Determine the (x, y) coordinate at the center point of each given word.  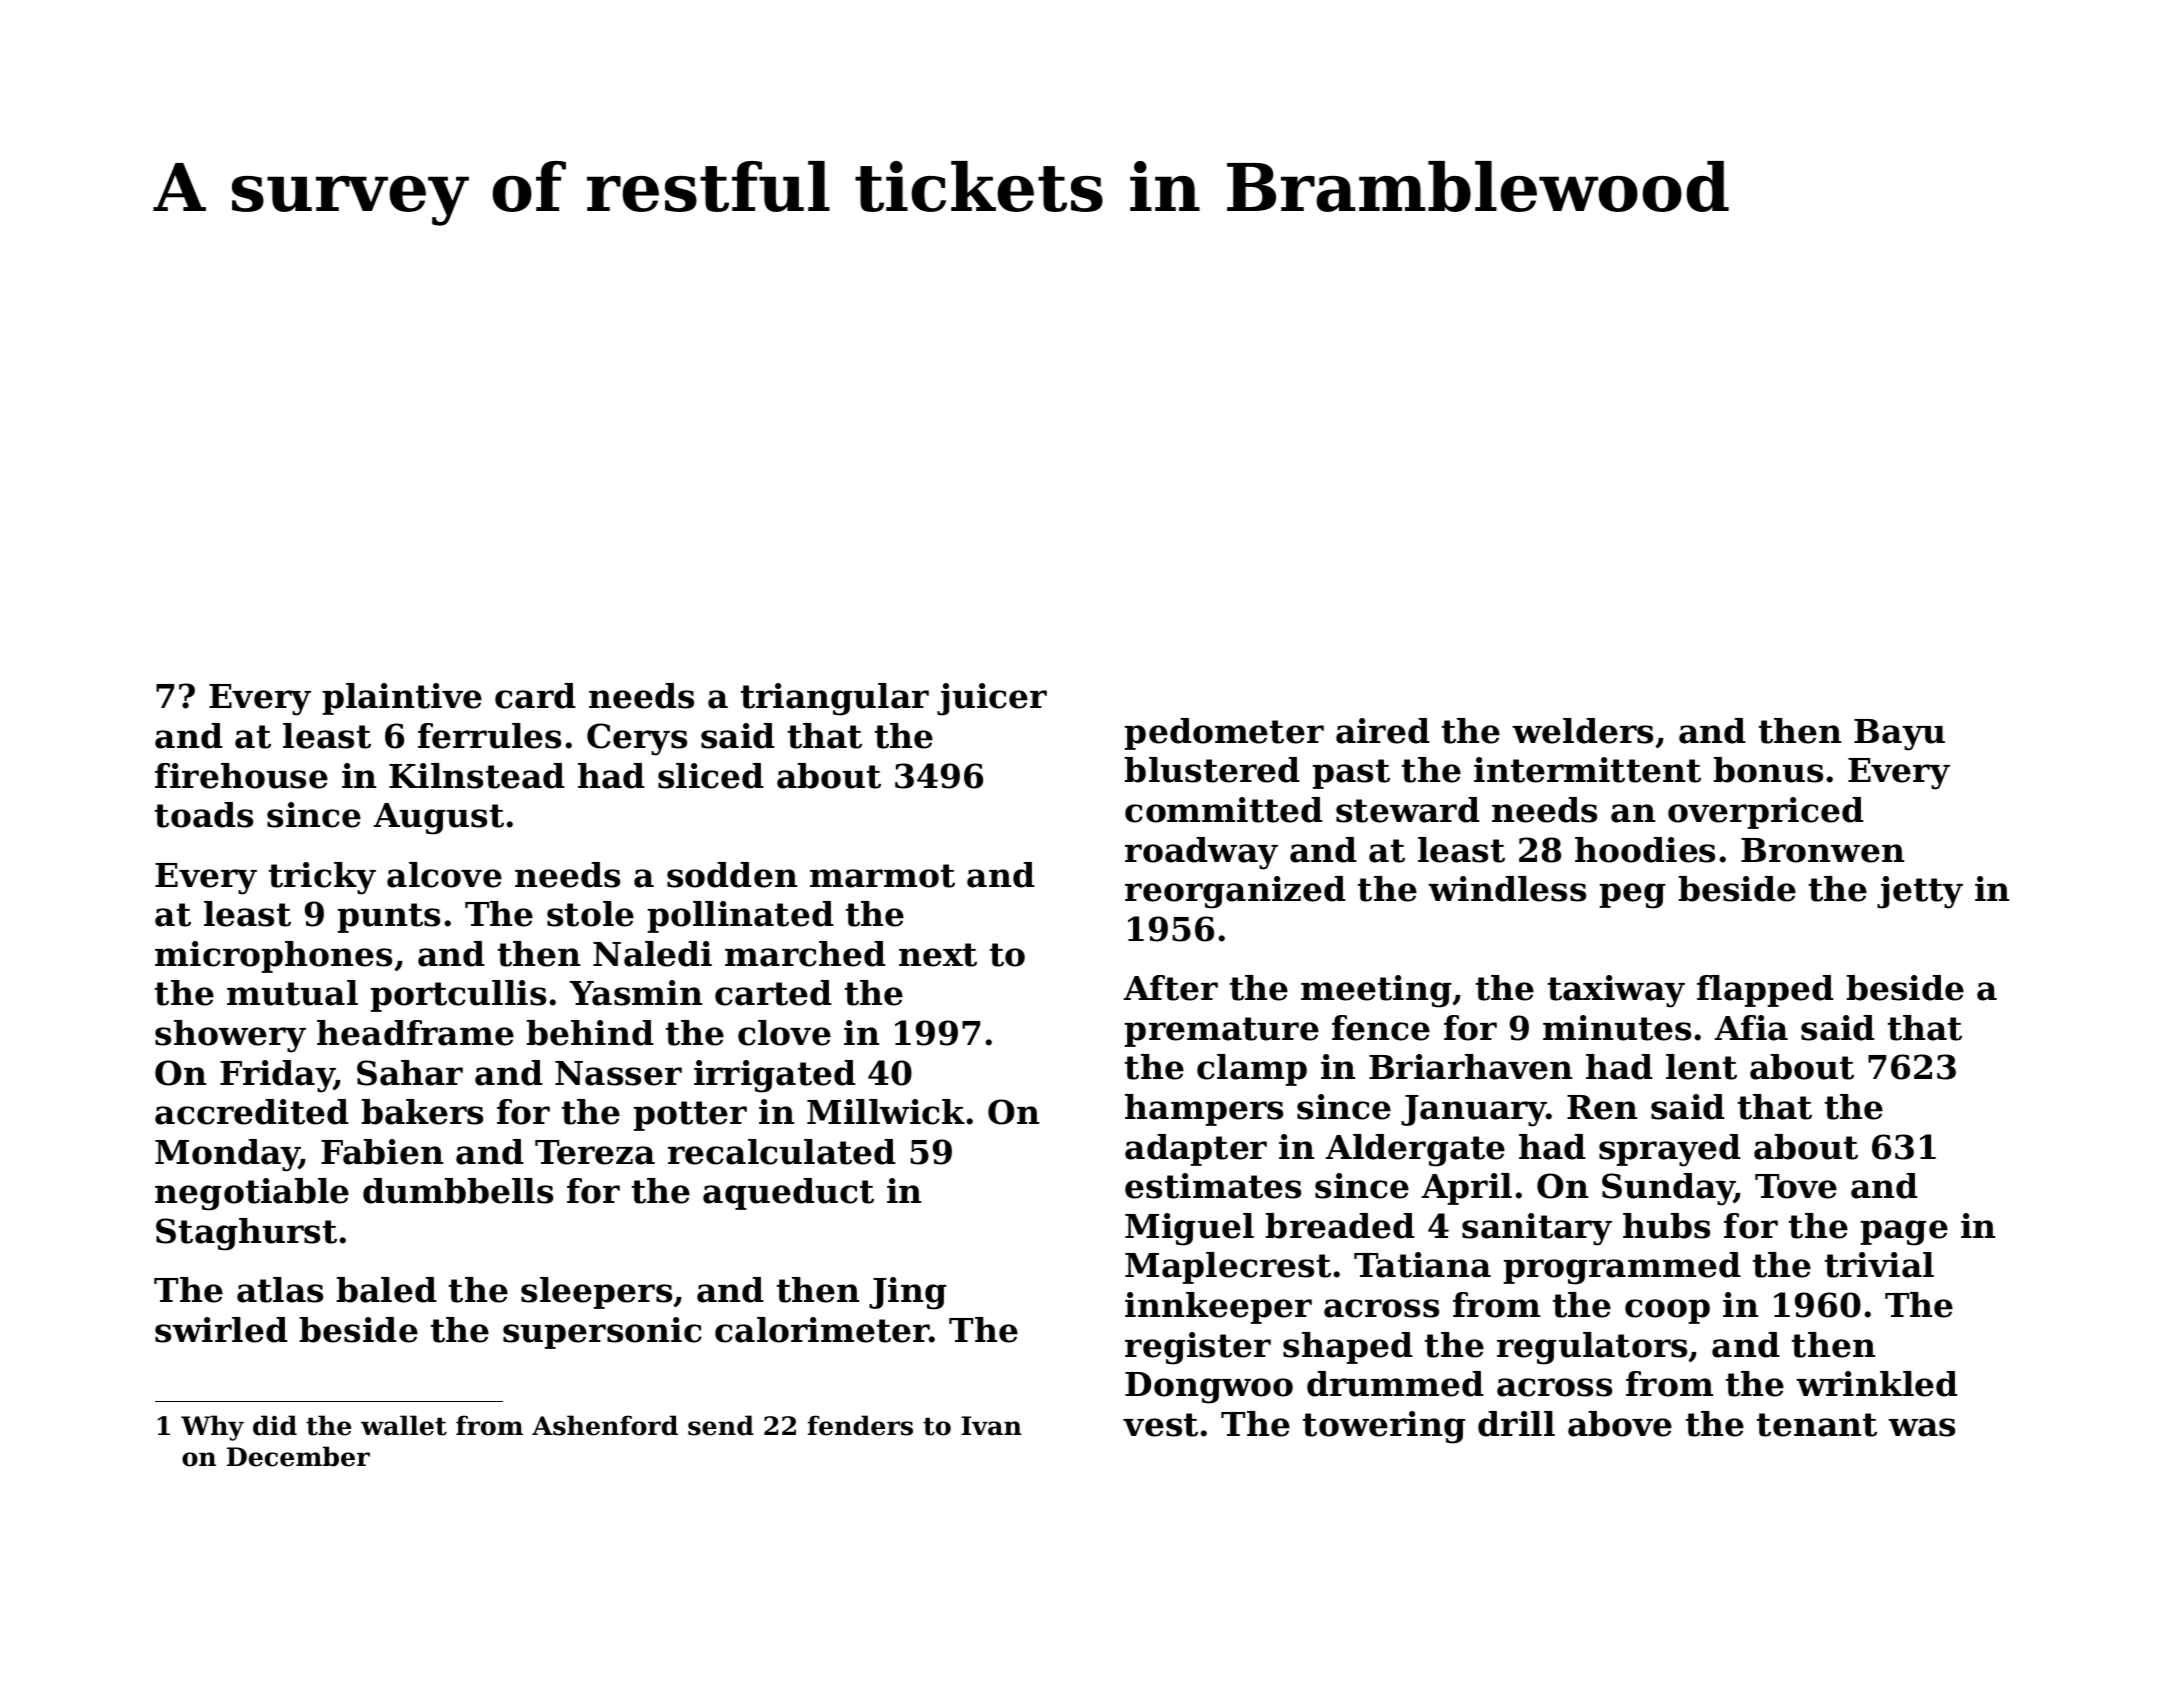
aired (1383, 731)
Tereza (595, 1152)
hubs (1666, 1226)
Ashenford (605, 1425)
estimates (1213, 1186)
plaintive (402, 699)
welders (1582, 731)
